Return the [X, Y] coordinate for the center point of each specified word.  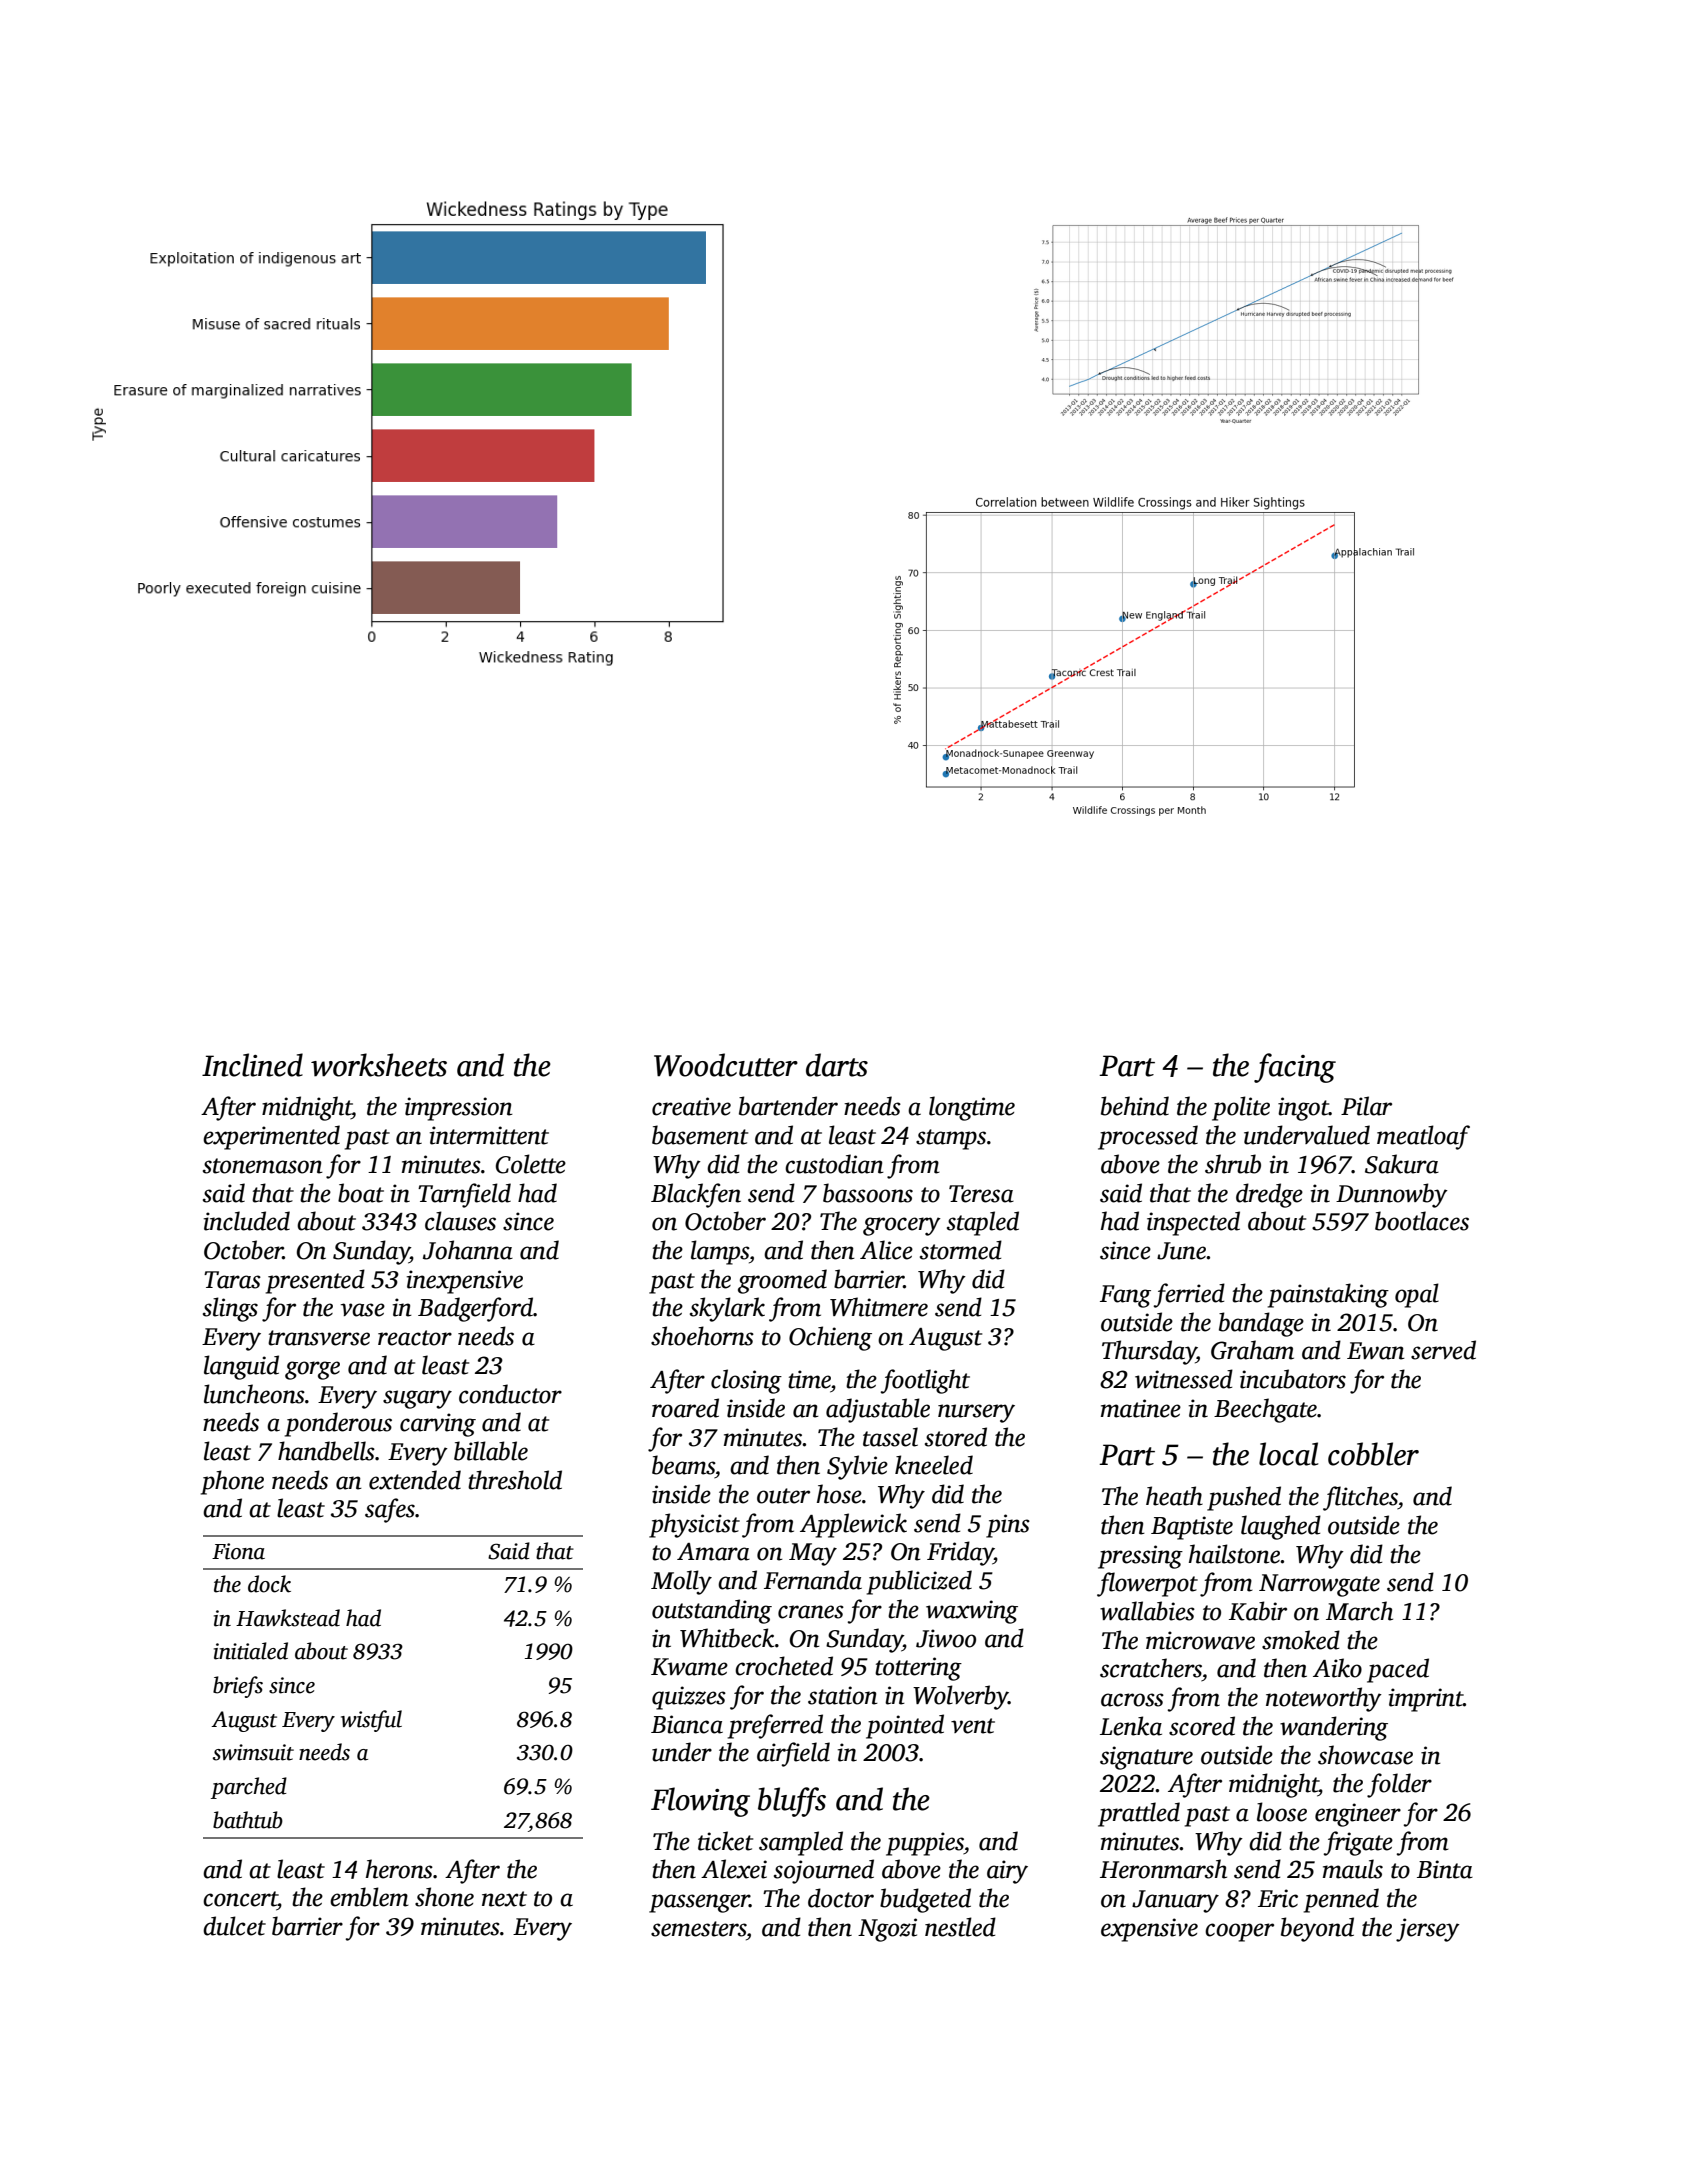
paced [1398, 1670]
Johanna [468, 1250]
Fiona [238, 1551]
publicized [919, 1582]
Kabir [1258, 1611]
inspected [1193, 1223]
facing [1295, 1068]
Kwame [689, 1667]
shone [444, 1897]
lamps [720, 1252]
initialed [251, 1651]
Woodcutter [726, 1065]
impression [459, 1109]
